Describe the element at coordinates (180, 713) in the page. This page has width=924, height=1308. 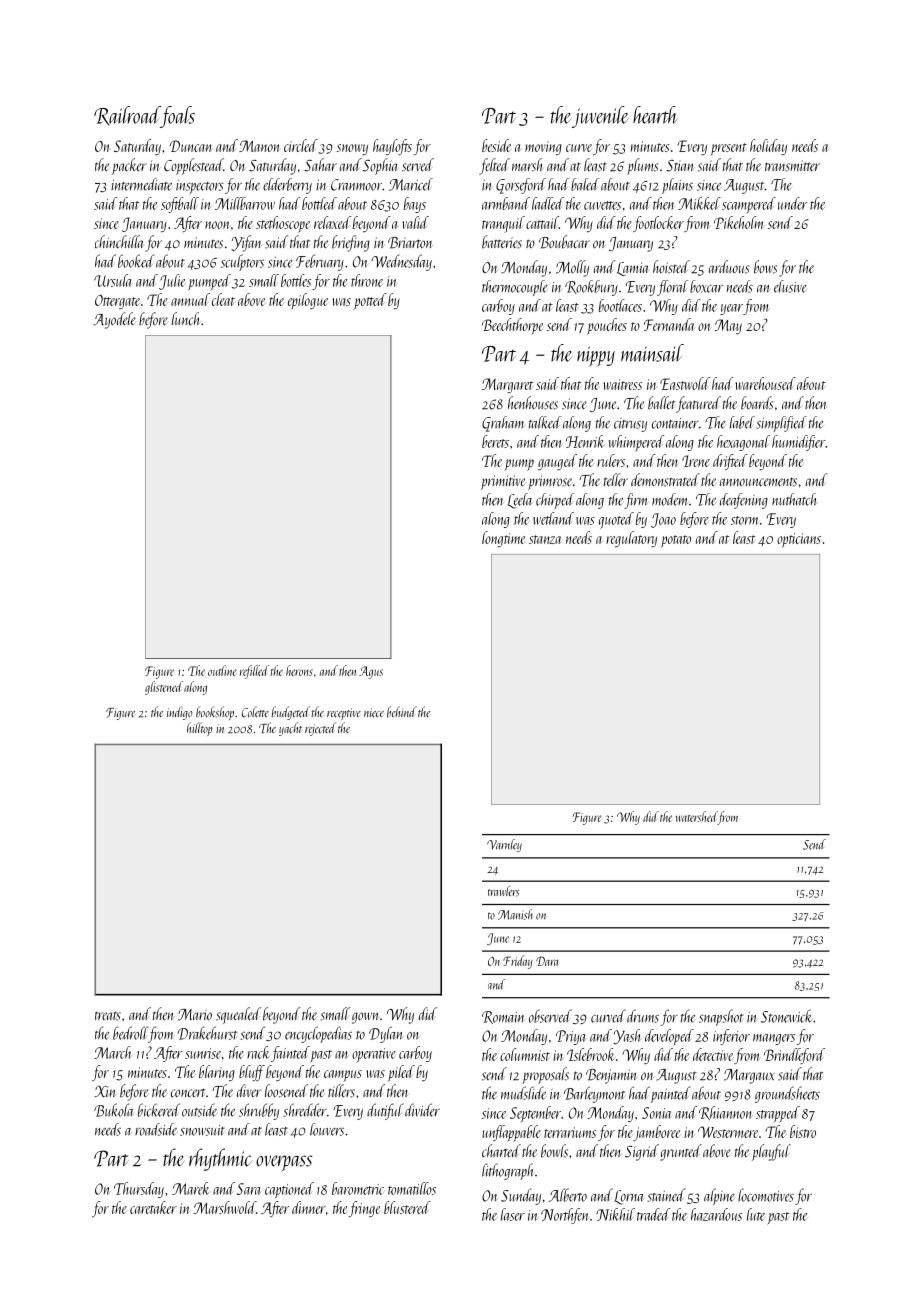
I see `indigo` at that location.
